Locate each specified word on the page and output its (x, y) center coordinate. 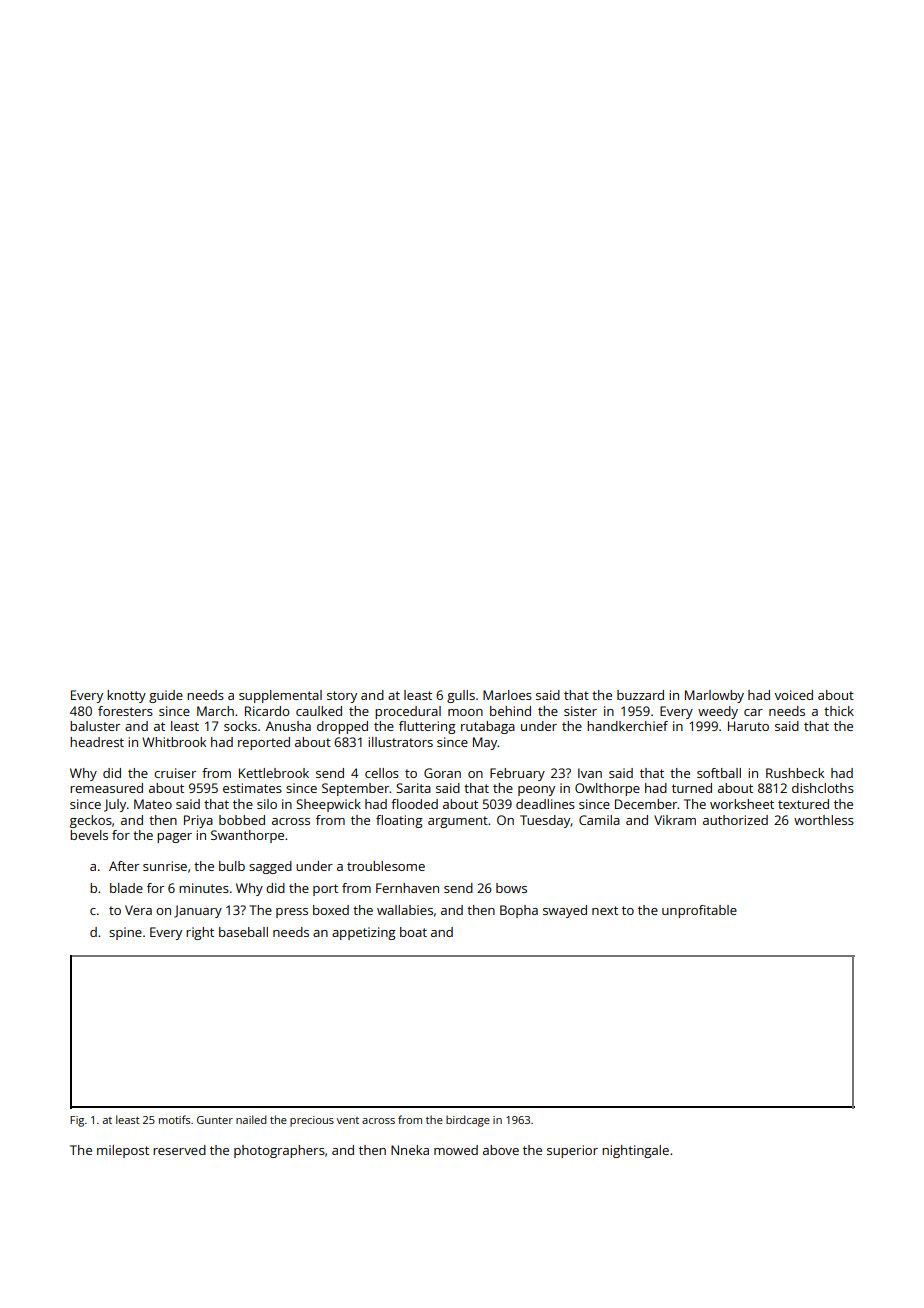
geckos (91, 821)
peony (536, 791)
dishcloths (823, 788)
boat (413, 932)
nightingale (635, 1151)
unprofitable (699, 911)
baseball (243, 932)
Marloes (507, 695)
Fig (77, 1121)
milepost (123, 1151)
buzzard (640, 695)
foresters (125, 711)
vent (348, 1120)
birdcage (468, 1121)
